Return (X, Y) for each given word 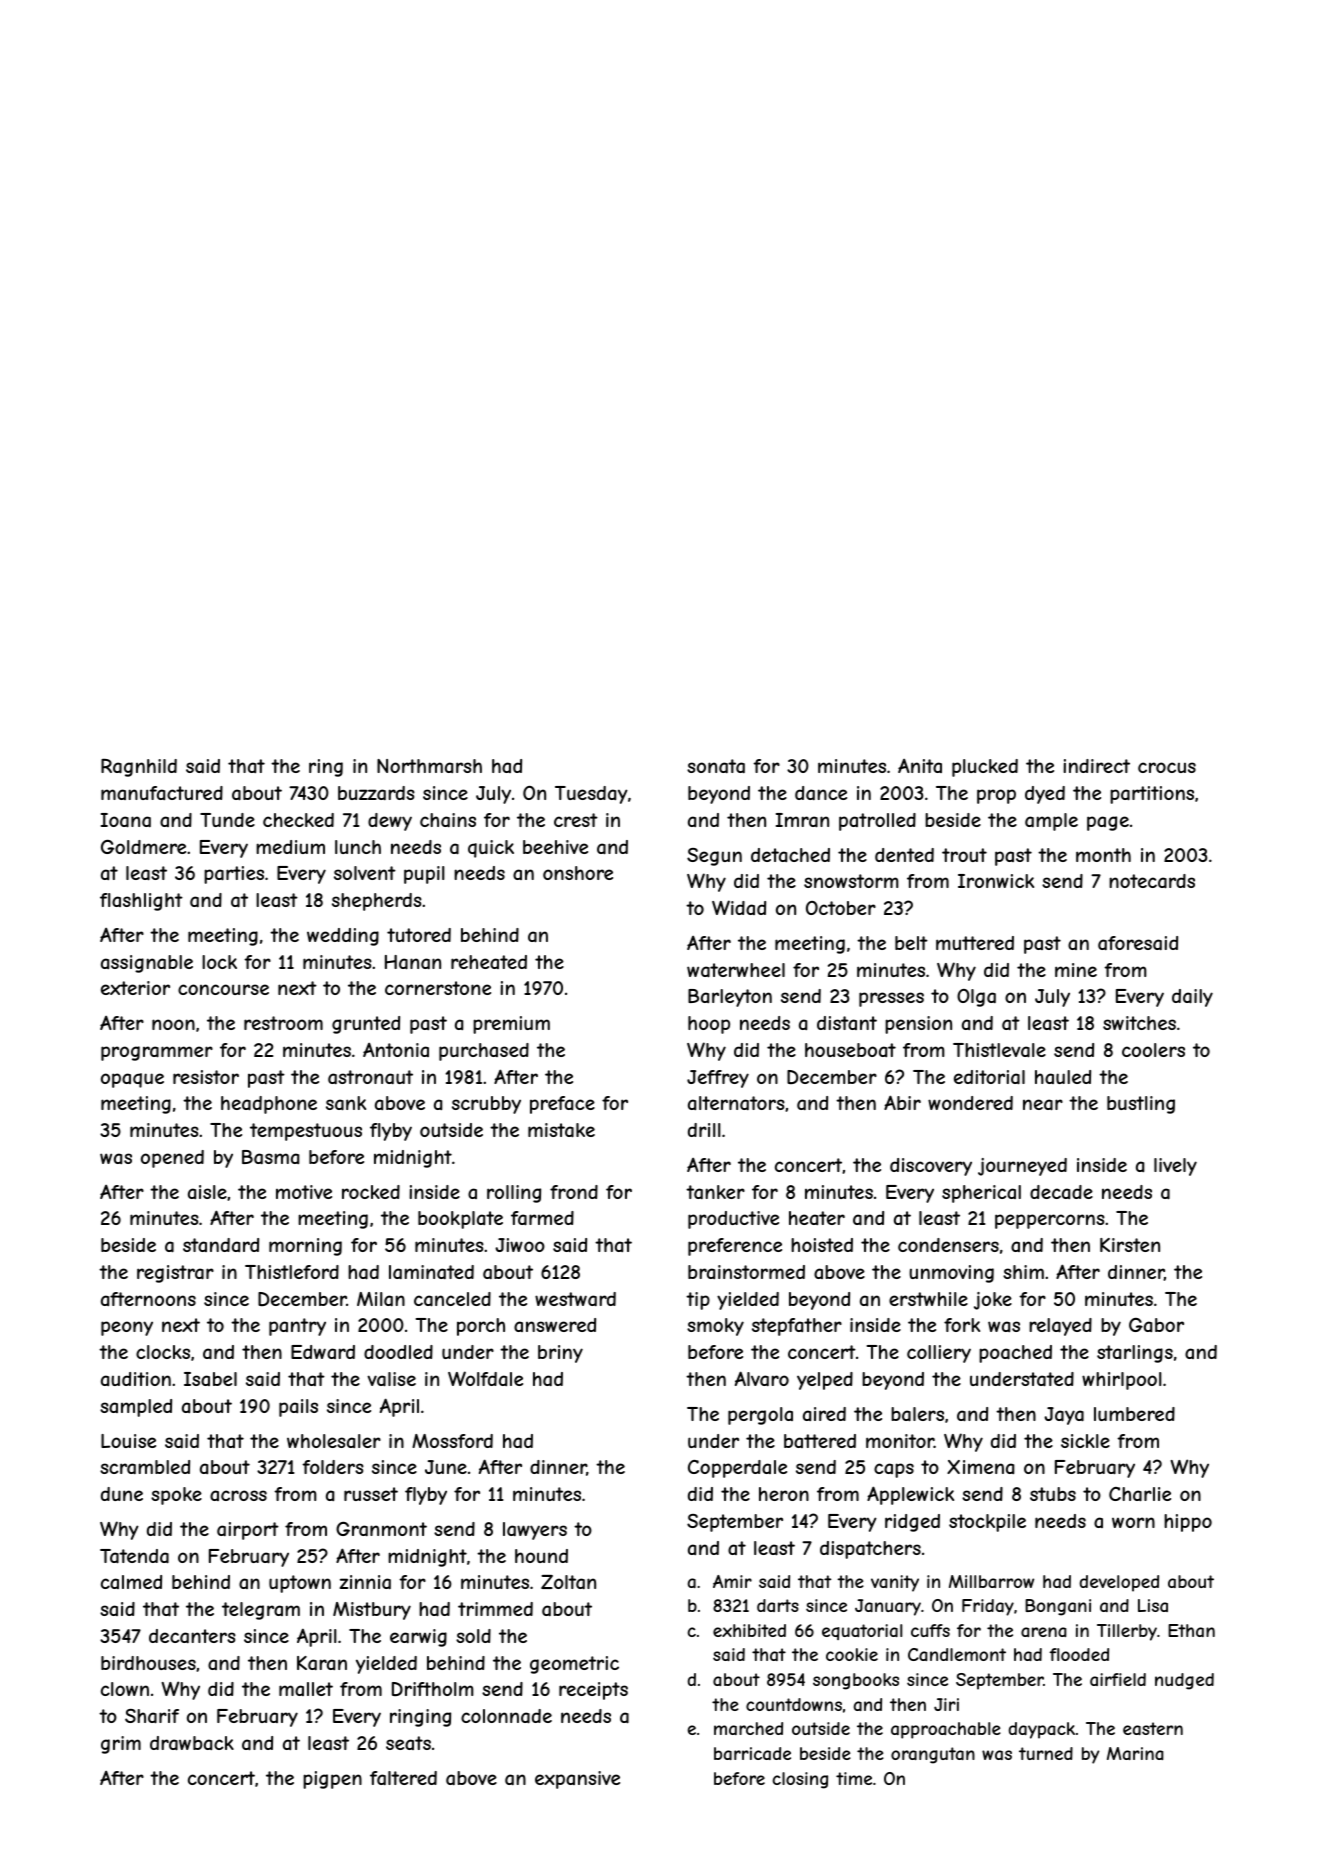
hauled (1063, 1077)
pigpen (332, 1780)
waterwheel (736, 970)
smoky (715, 1327)
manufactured (162, 793)
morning (305, 1247)
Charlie (1140, 1494)
